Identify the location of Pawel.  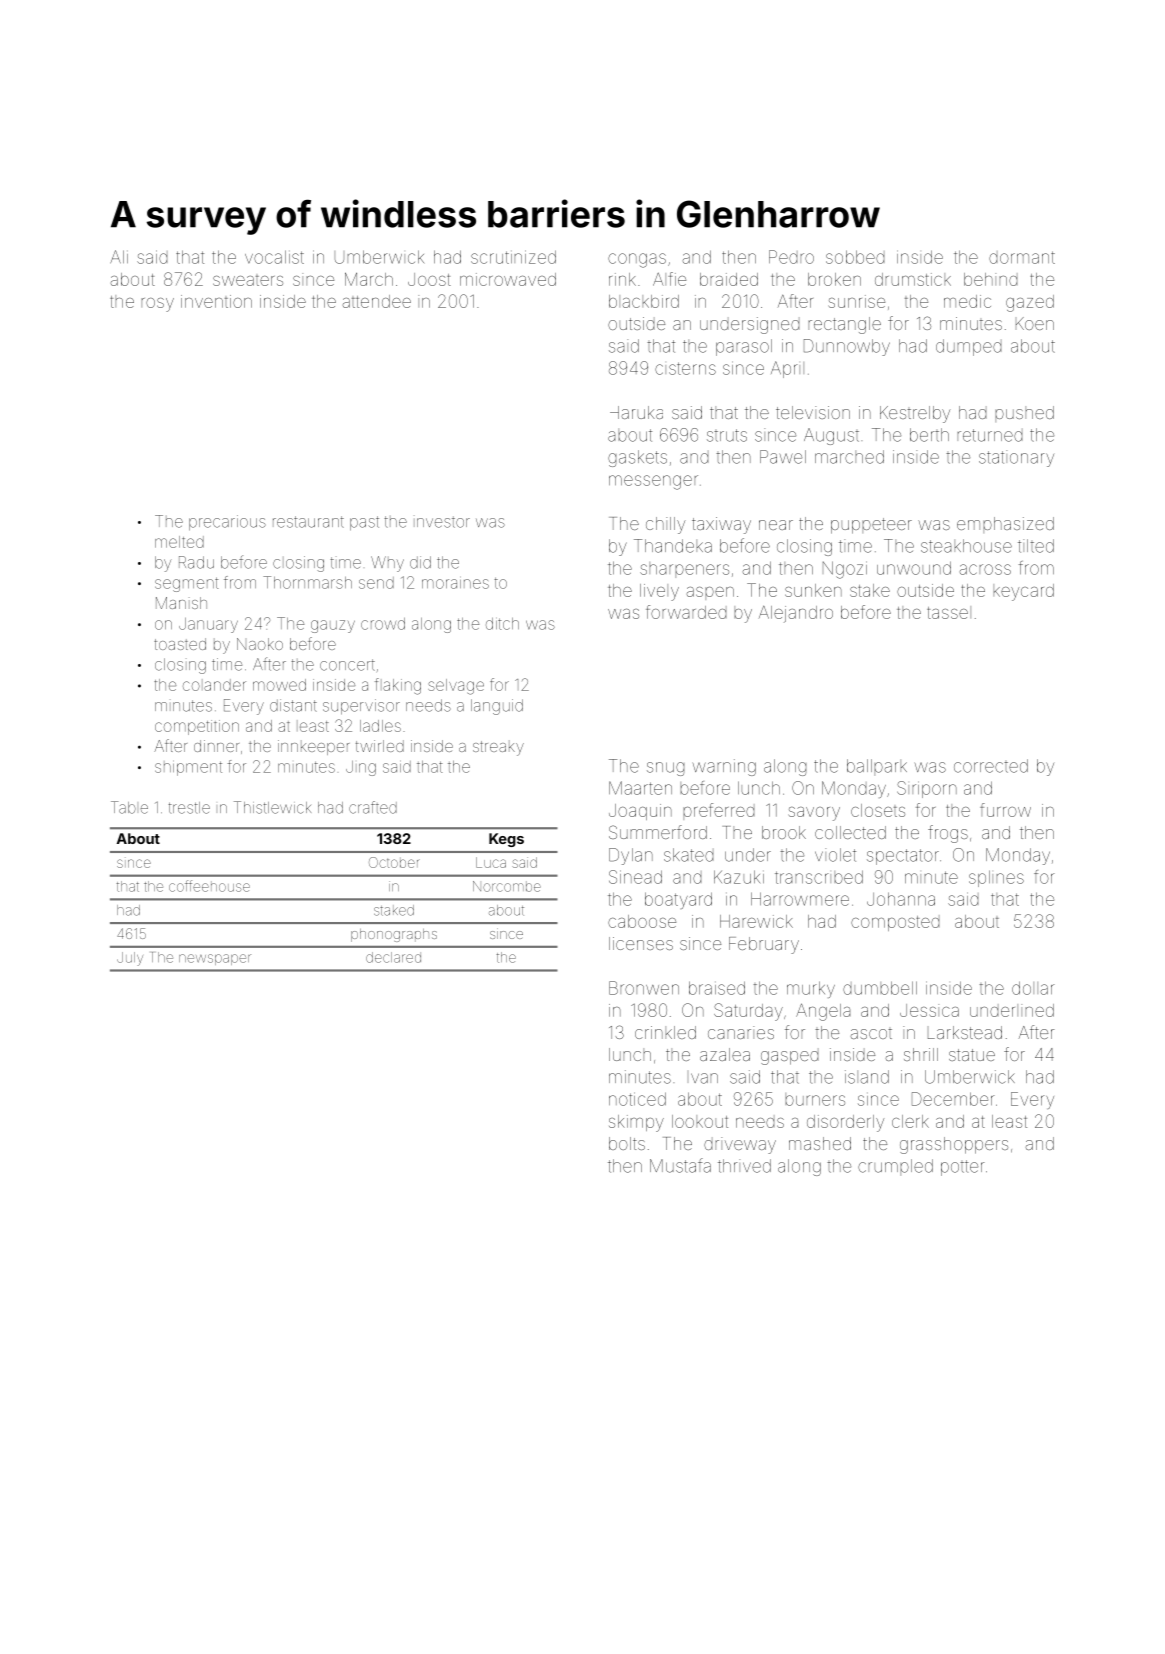
(783, 457).
